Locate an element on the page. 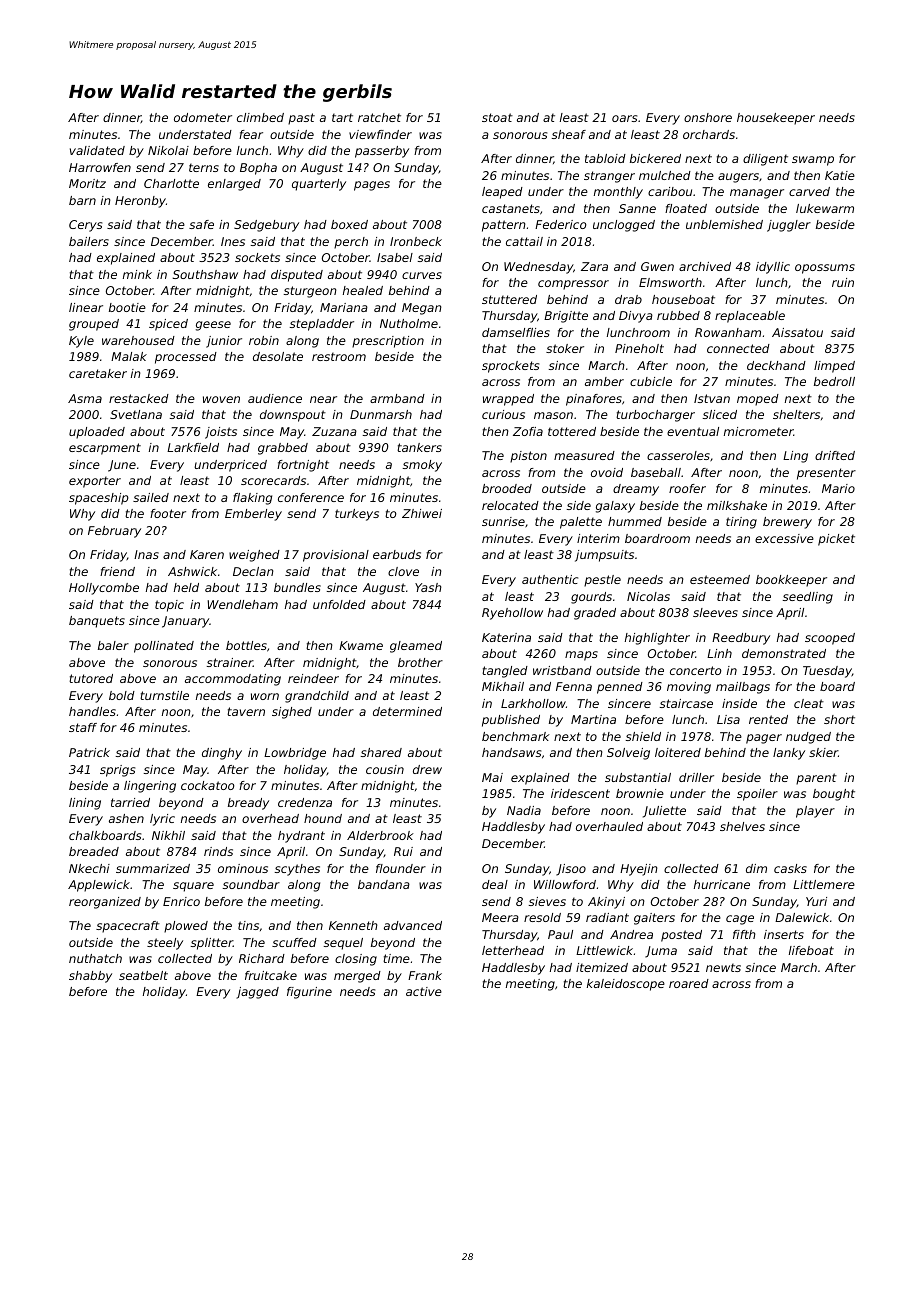 The image size is (924, 1308). Patrick is located at coordinates (89, 752).
